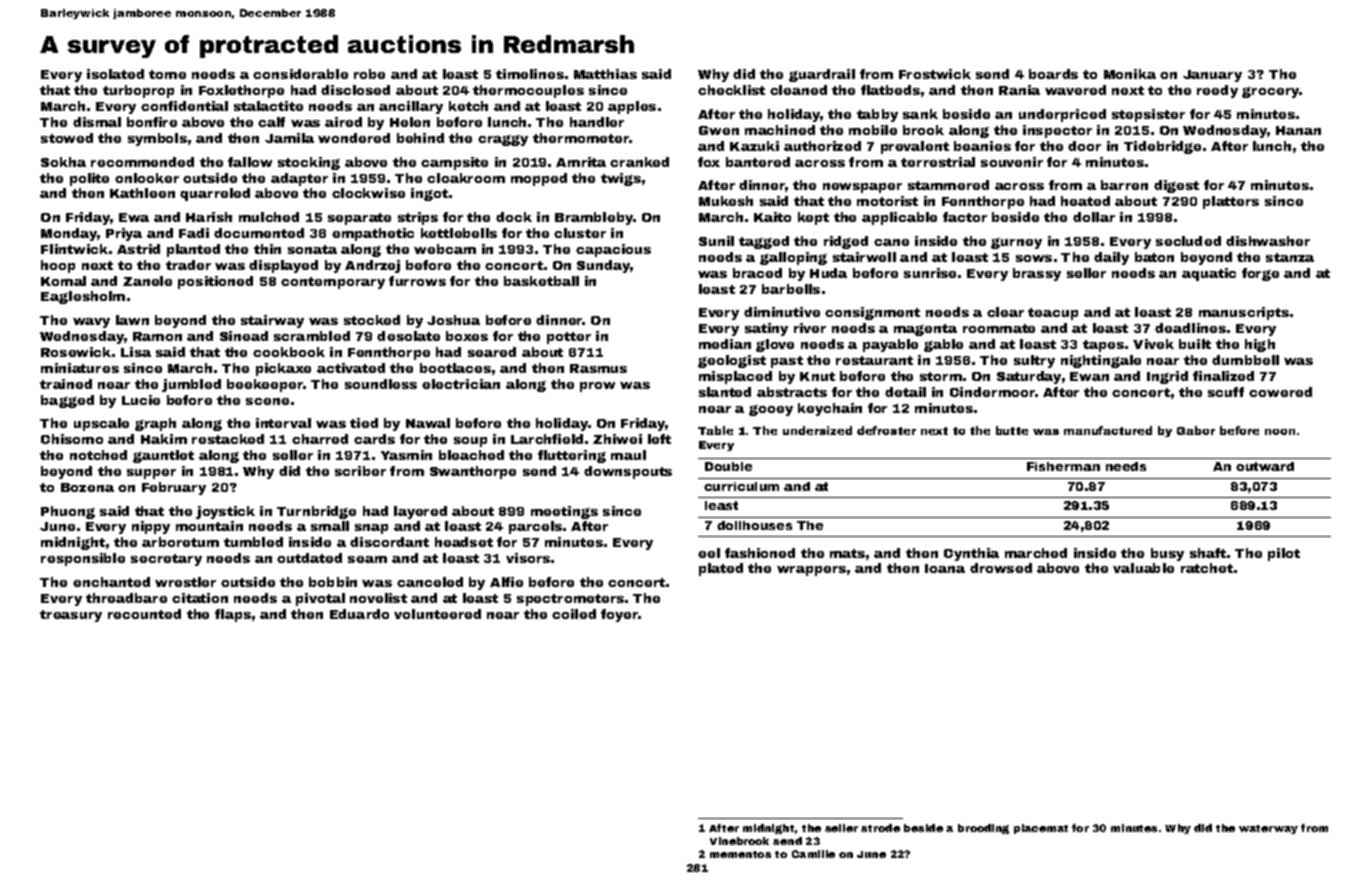 The image size is (1372, 887). Describe the element at coordinates (530, 74) in the document. I see `timelines` at that location.
